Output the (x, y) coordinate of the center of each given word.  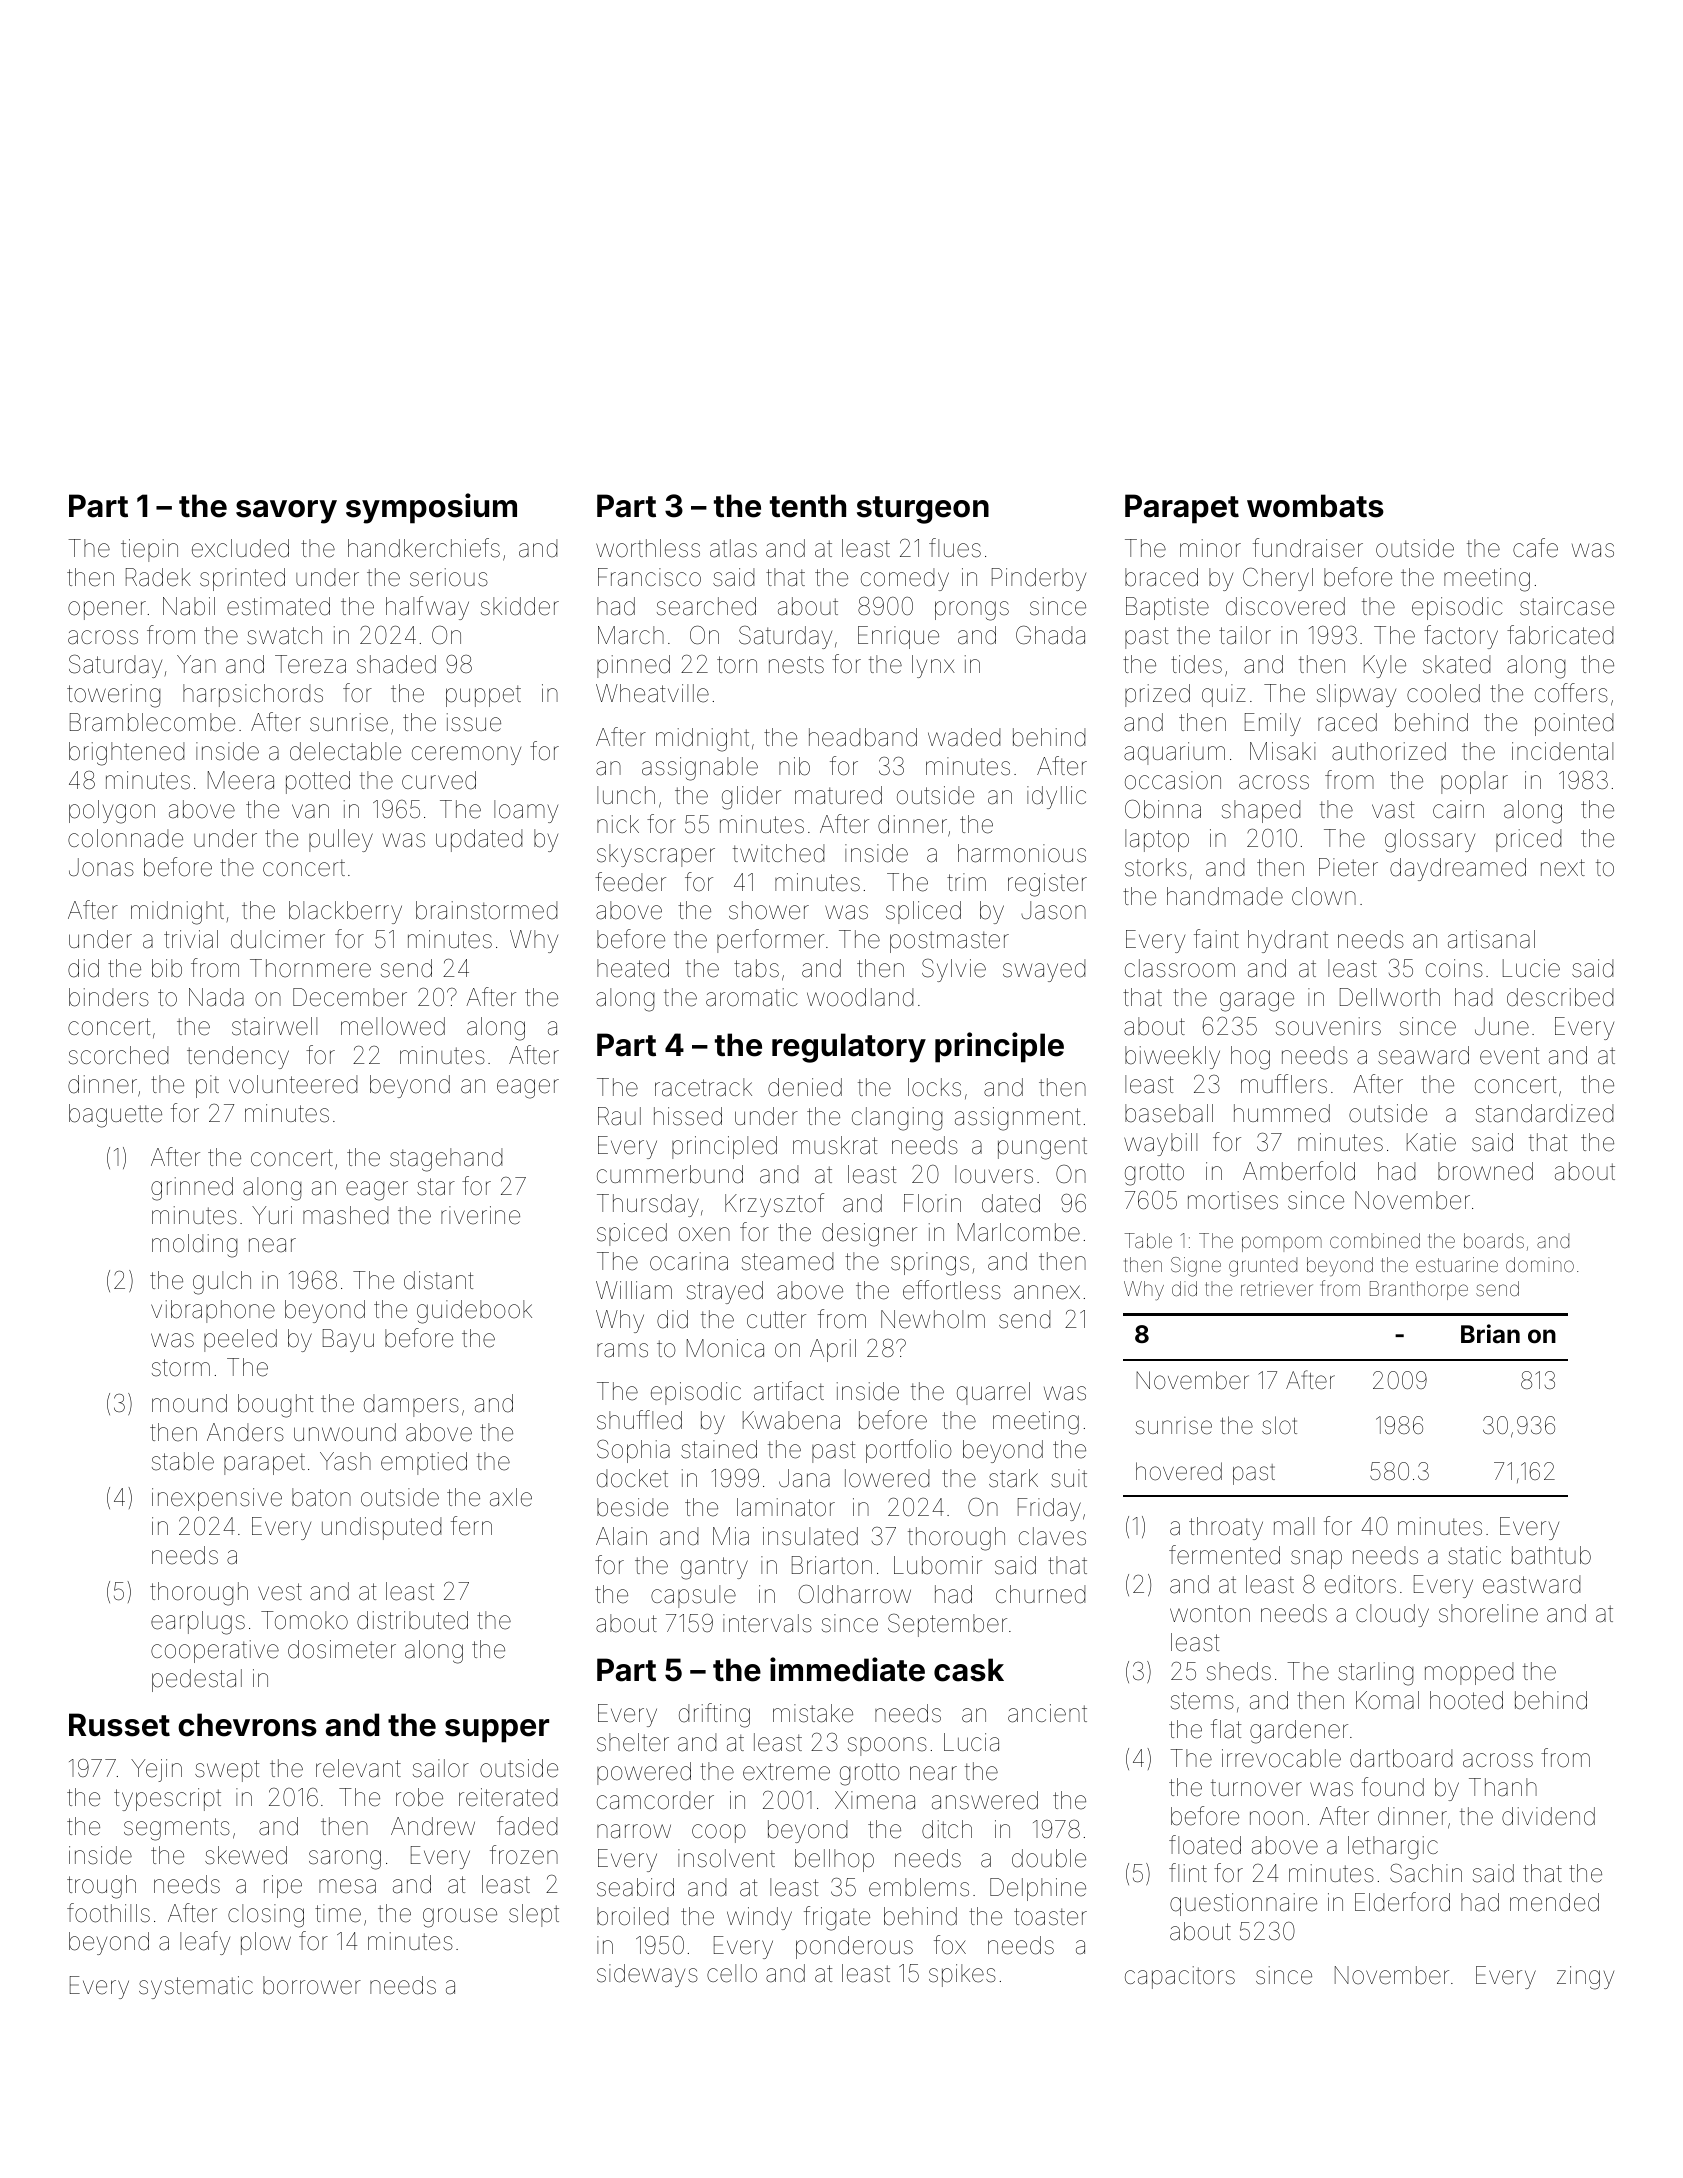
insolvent (726, 1858)
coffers (1571, 693)
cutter (776, 1320)
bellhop (834, 1860)
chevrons (247, 1725)
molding (194, 1246)
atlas (733, 548)
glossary (1430, 841)
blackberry (345, 912)
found (1393, 1787)
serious (449, 577)
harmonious (1022, 853)
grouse (460, 1918)
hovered (1179, 1471)
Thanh (1503, 1787)
